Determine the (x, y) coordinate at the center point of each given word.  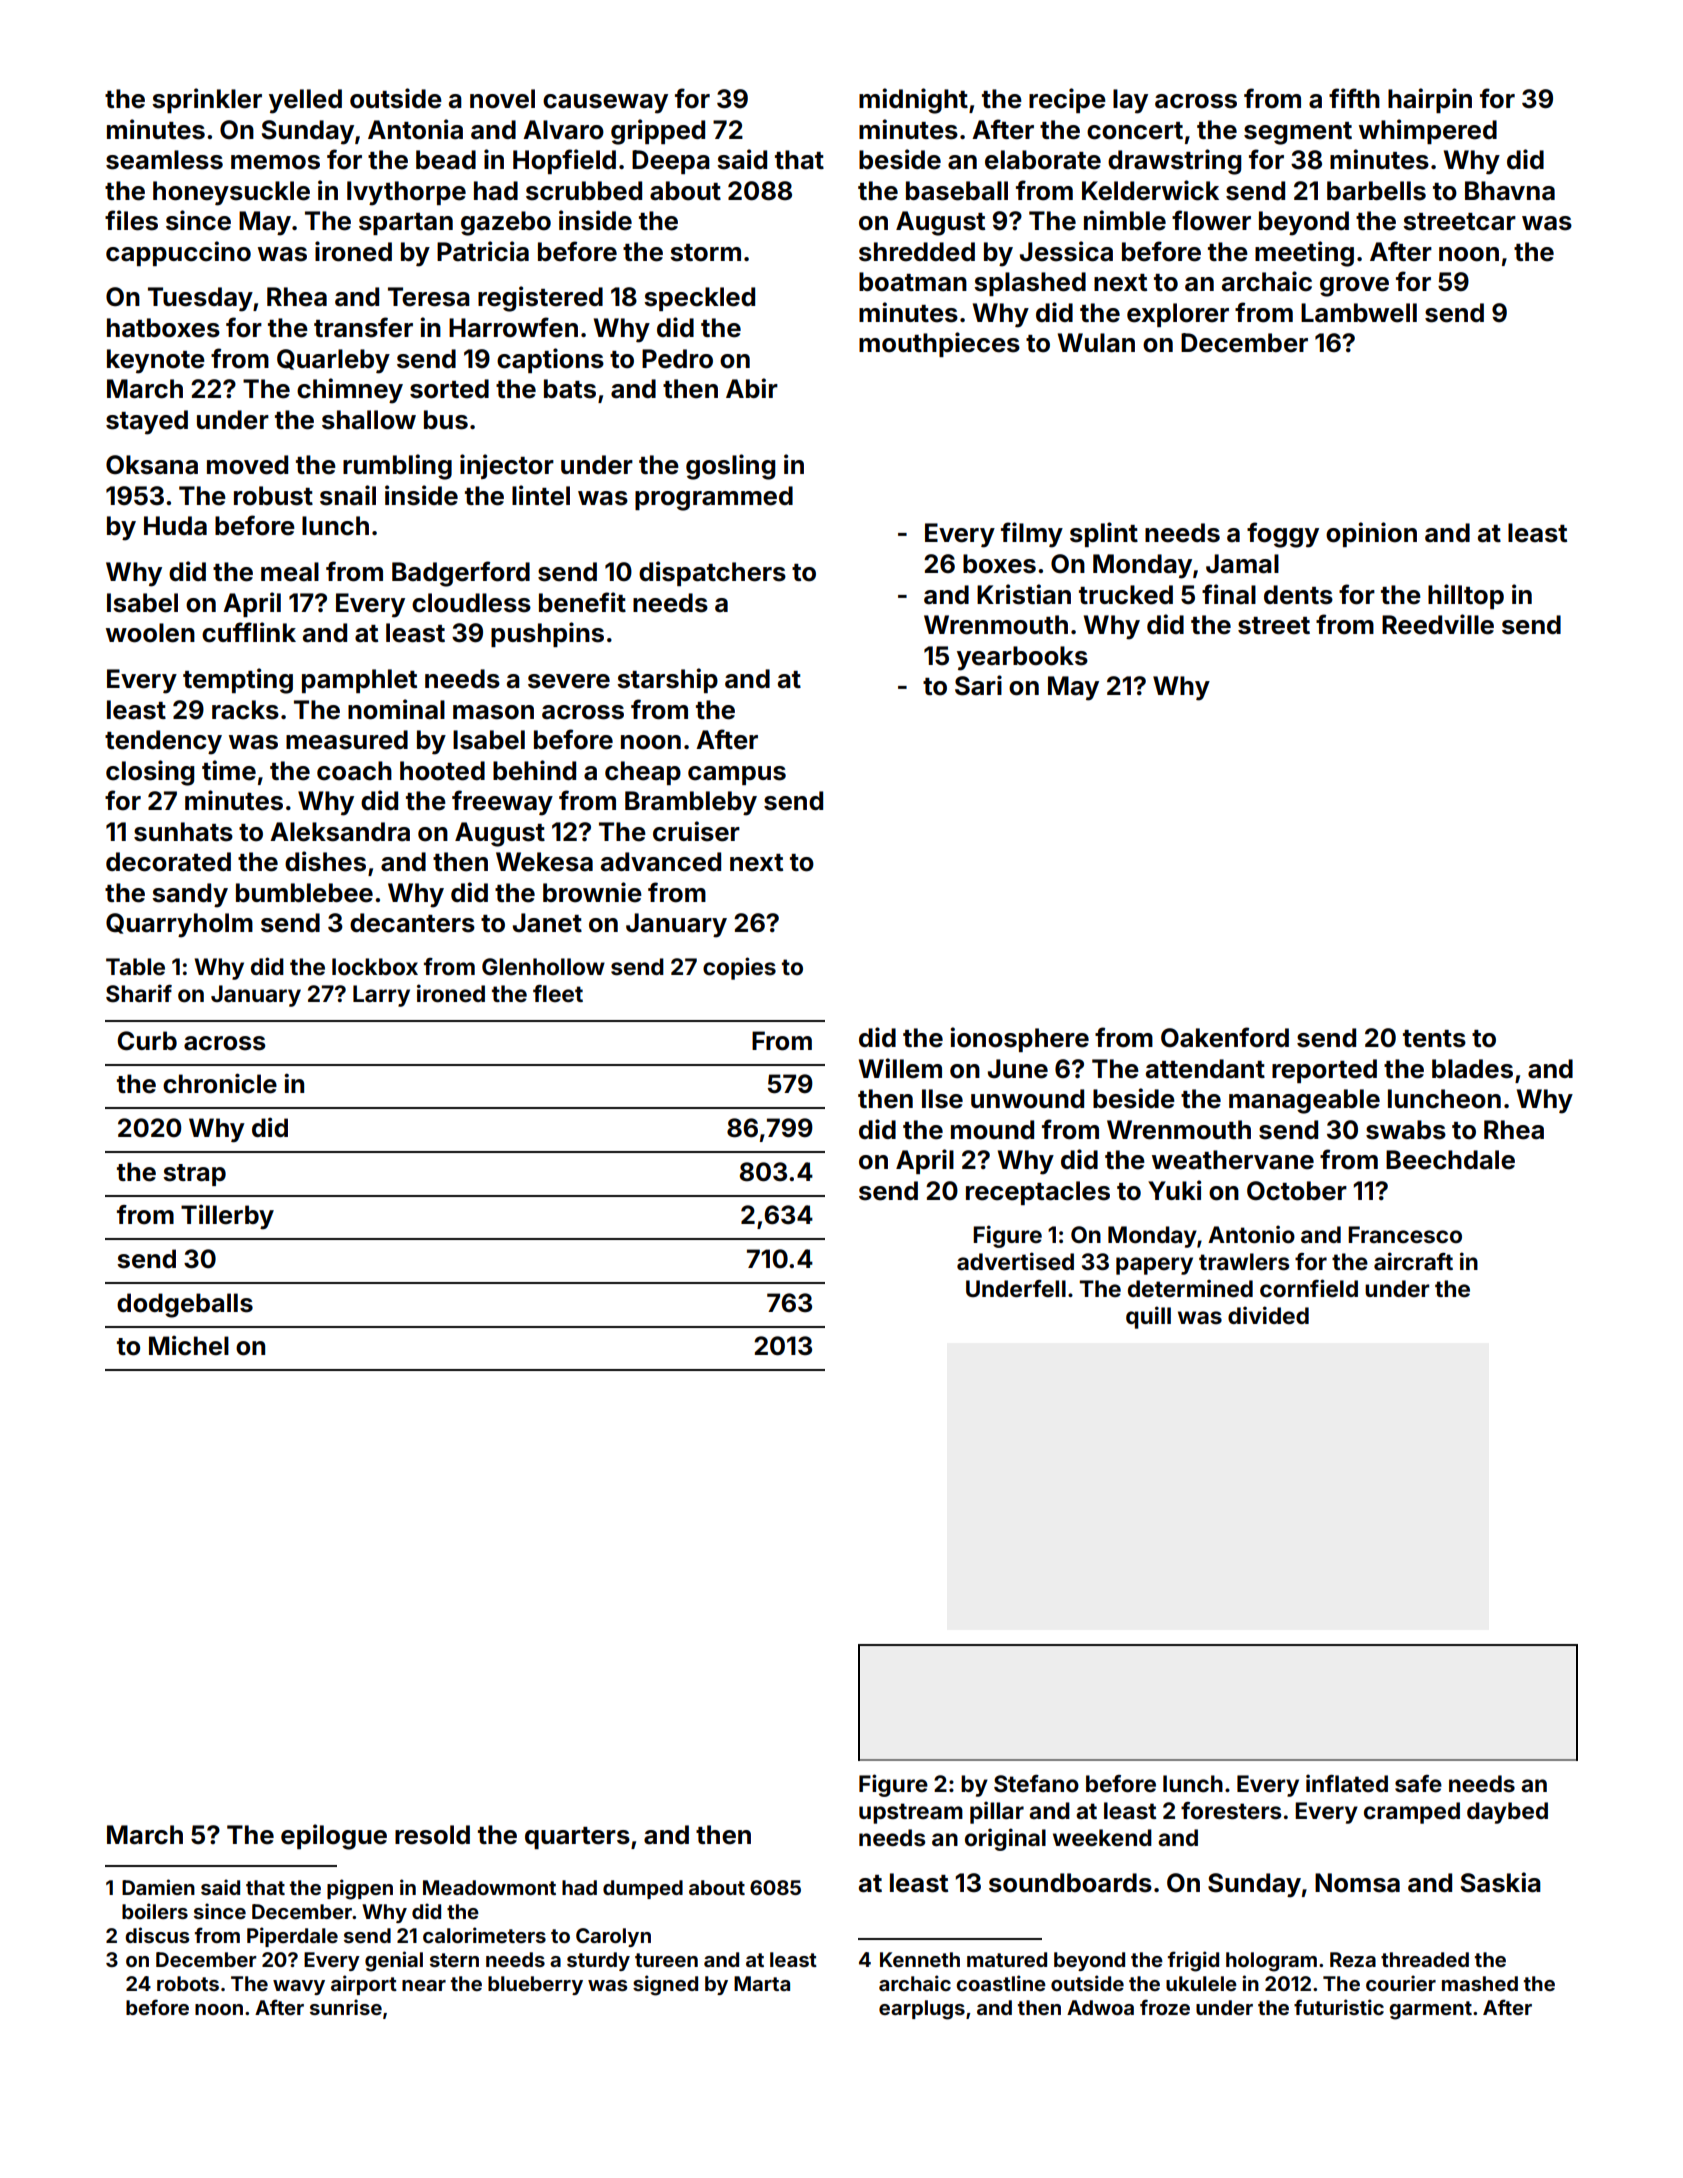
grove (1354, 287)
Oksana (152, 465)
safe (1418, 1784)
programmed (714, 498)
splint (1104, 534)
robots (188, 1983)
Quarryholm (179, 925)
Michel (189, 1345)
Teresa (429, 297)
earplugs (922, 2010)
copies (739, 968)
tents (1434, 1039)
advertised (1015, 1261)
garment (1430, 2010)
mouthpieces (939, 344)
